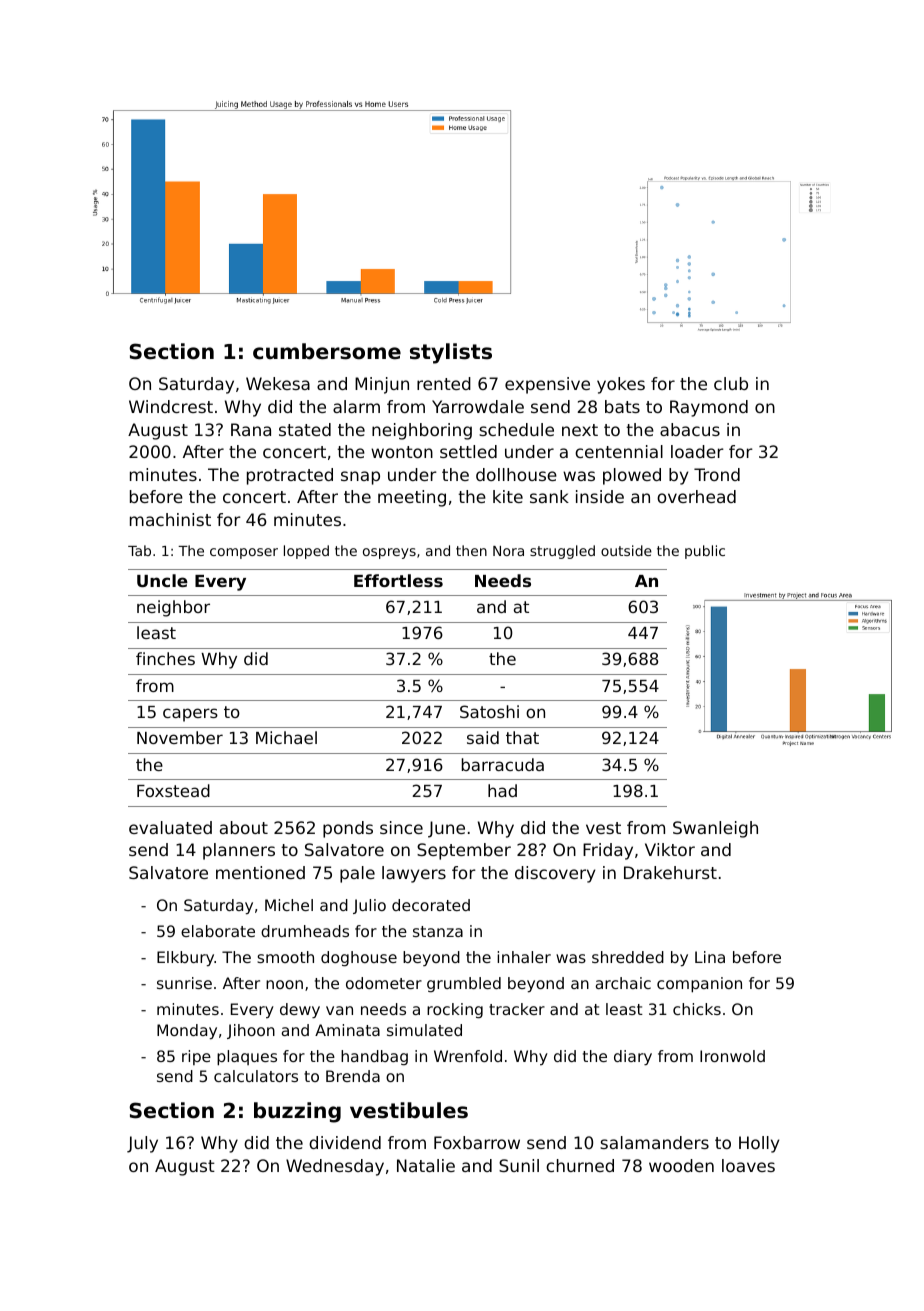  What do you see at coordinates (171, 406) in the screenshot?
I see `Windcrest` at bounding box center [171, 406].
